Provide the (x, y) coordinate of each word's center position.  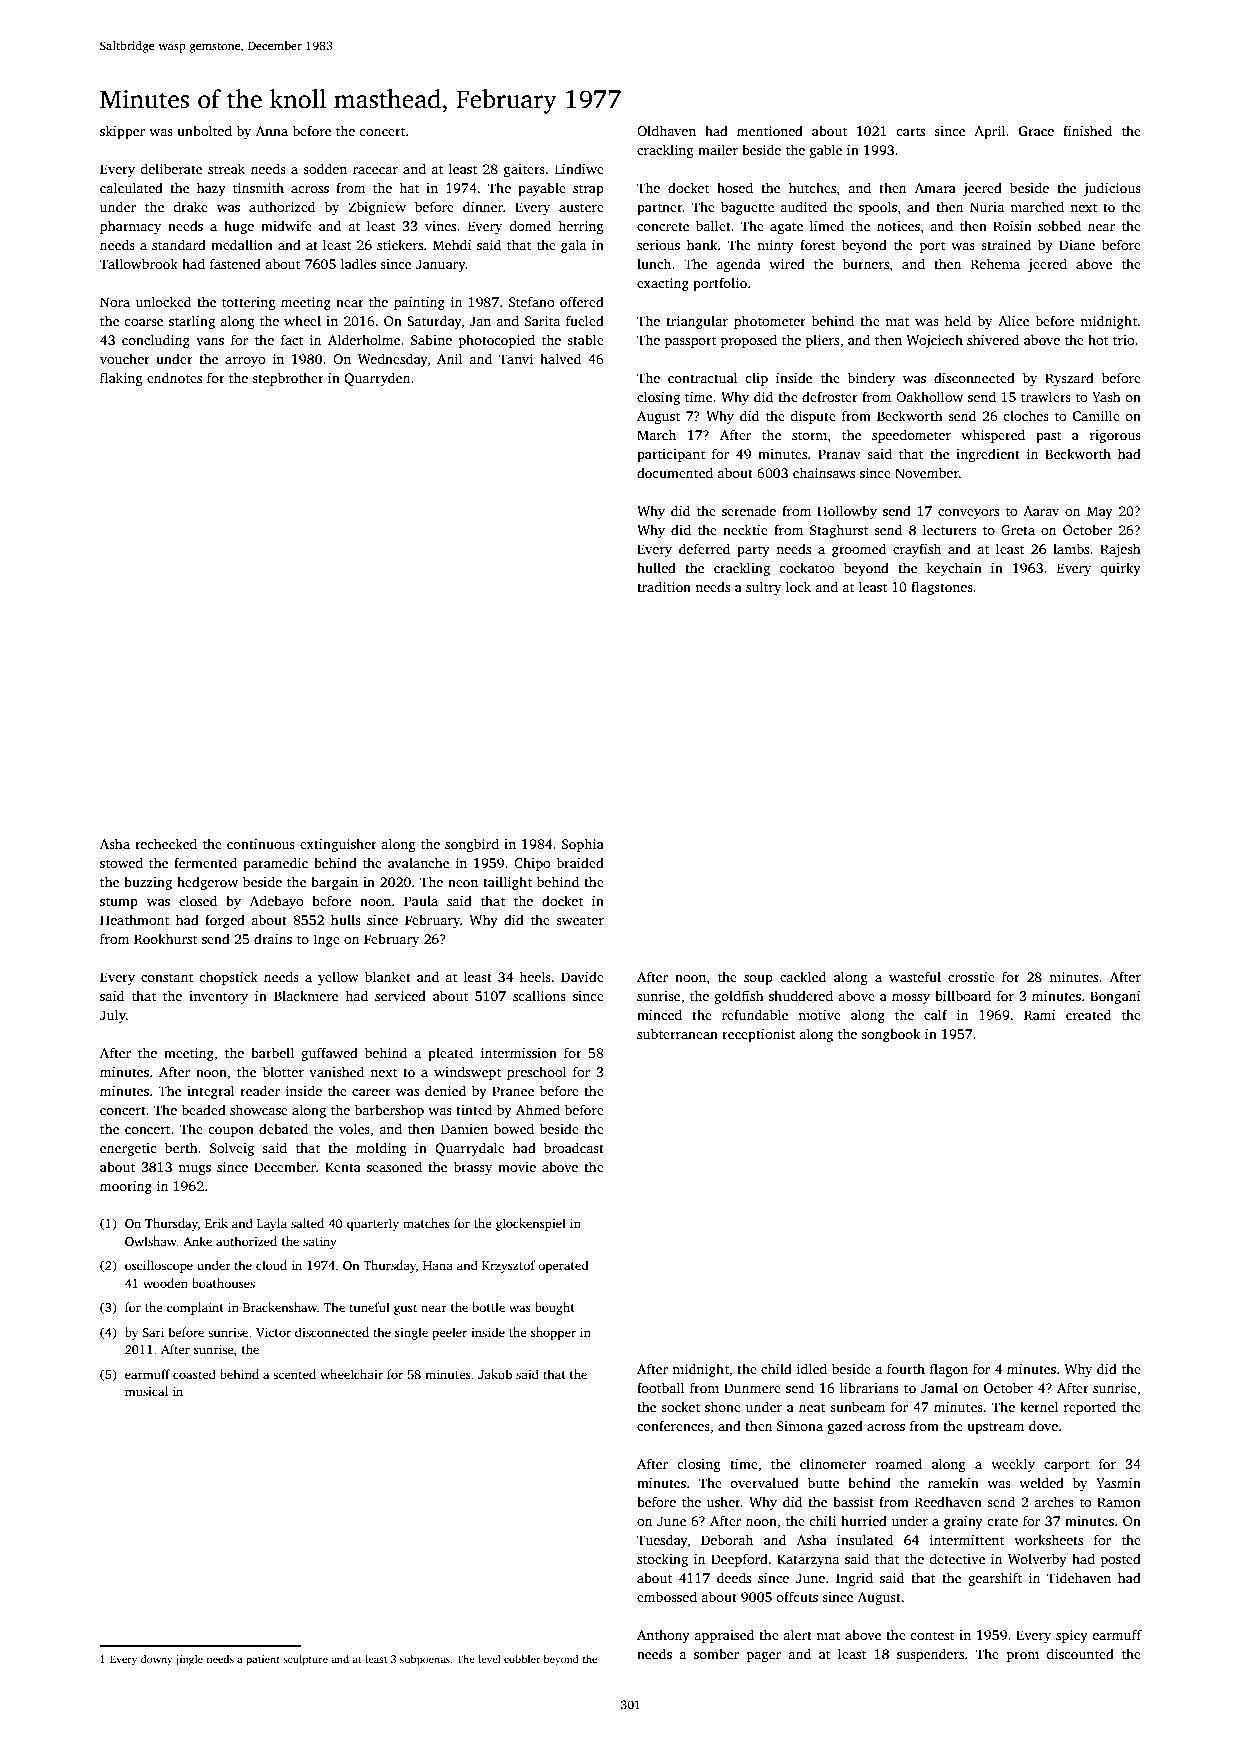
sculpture (305, 1660)
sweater (580, 920)
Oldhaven (666, 130)
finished (1087, 130)
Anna (272, 131)
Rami (1040, 1015)
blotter (283, 1071)
